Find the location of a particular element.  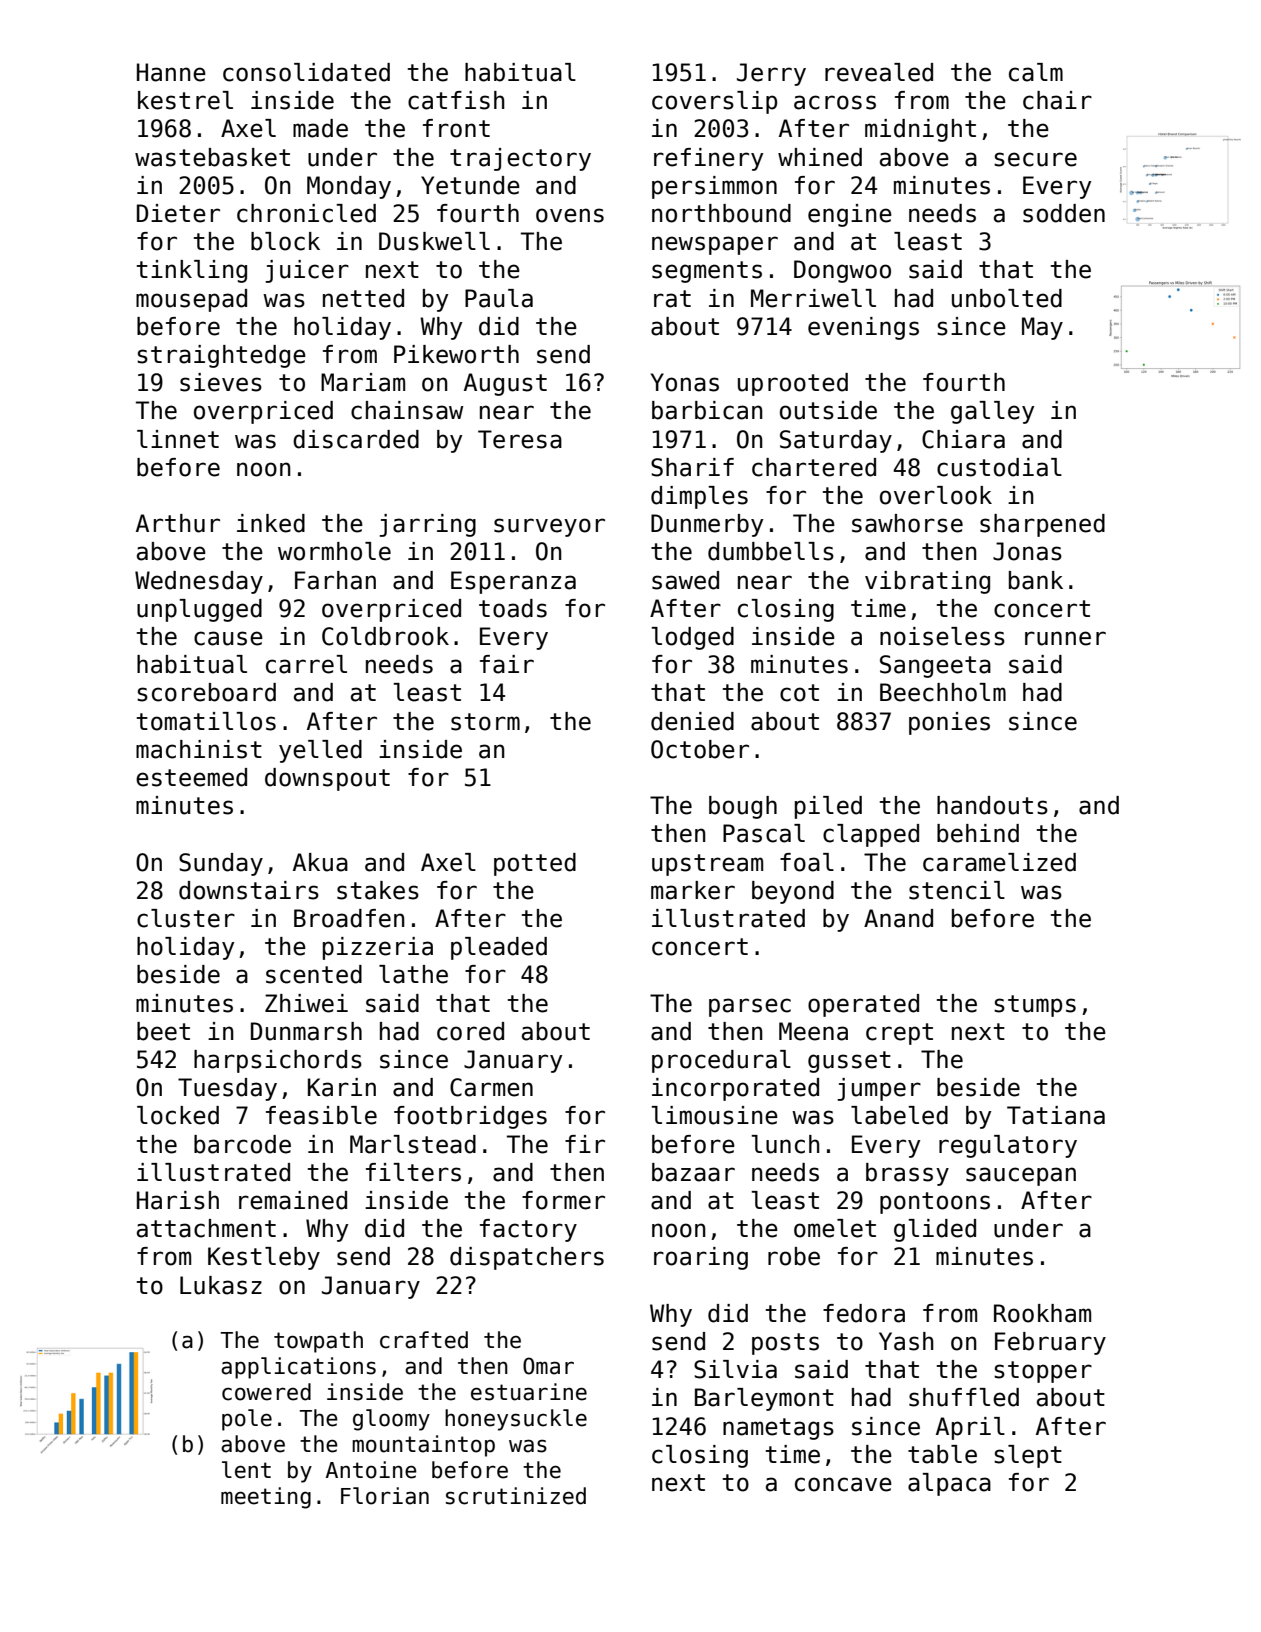

netted is located at coordinates (363, 298).
